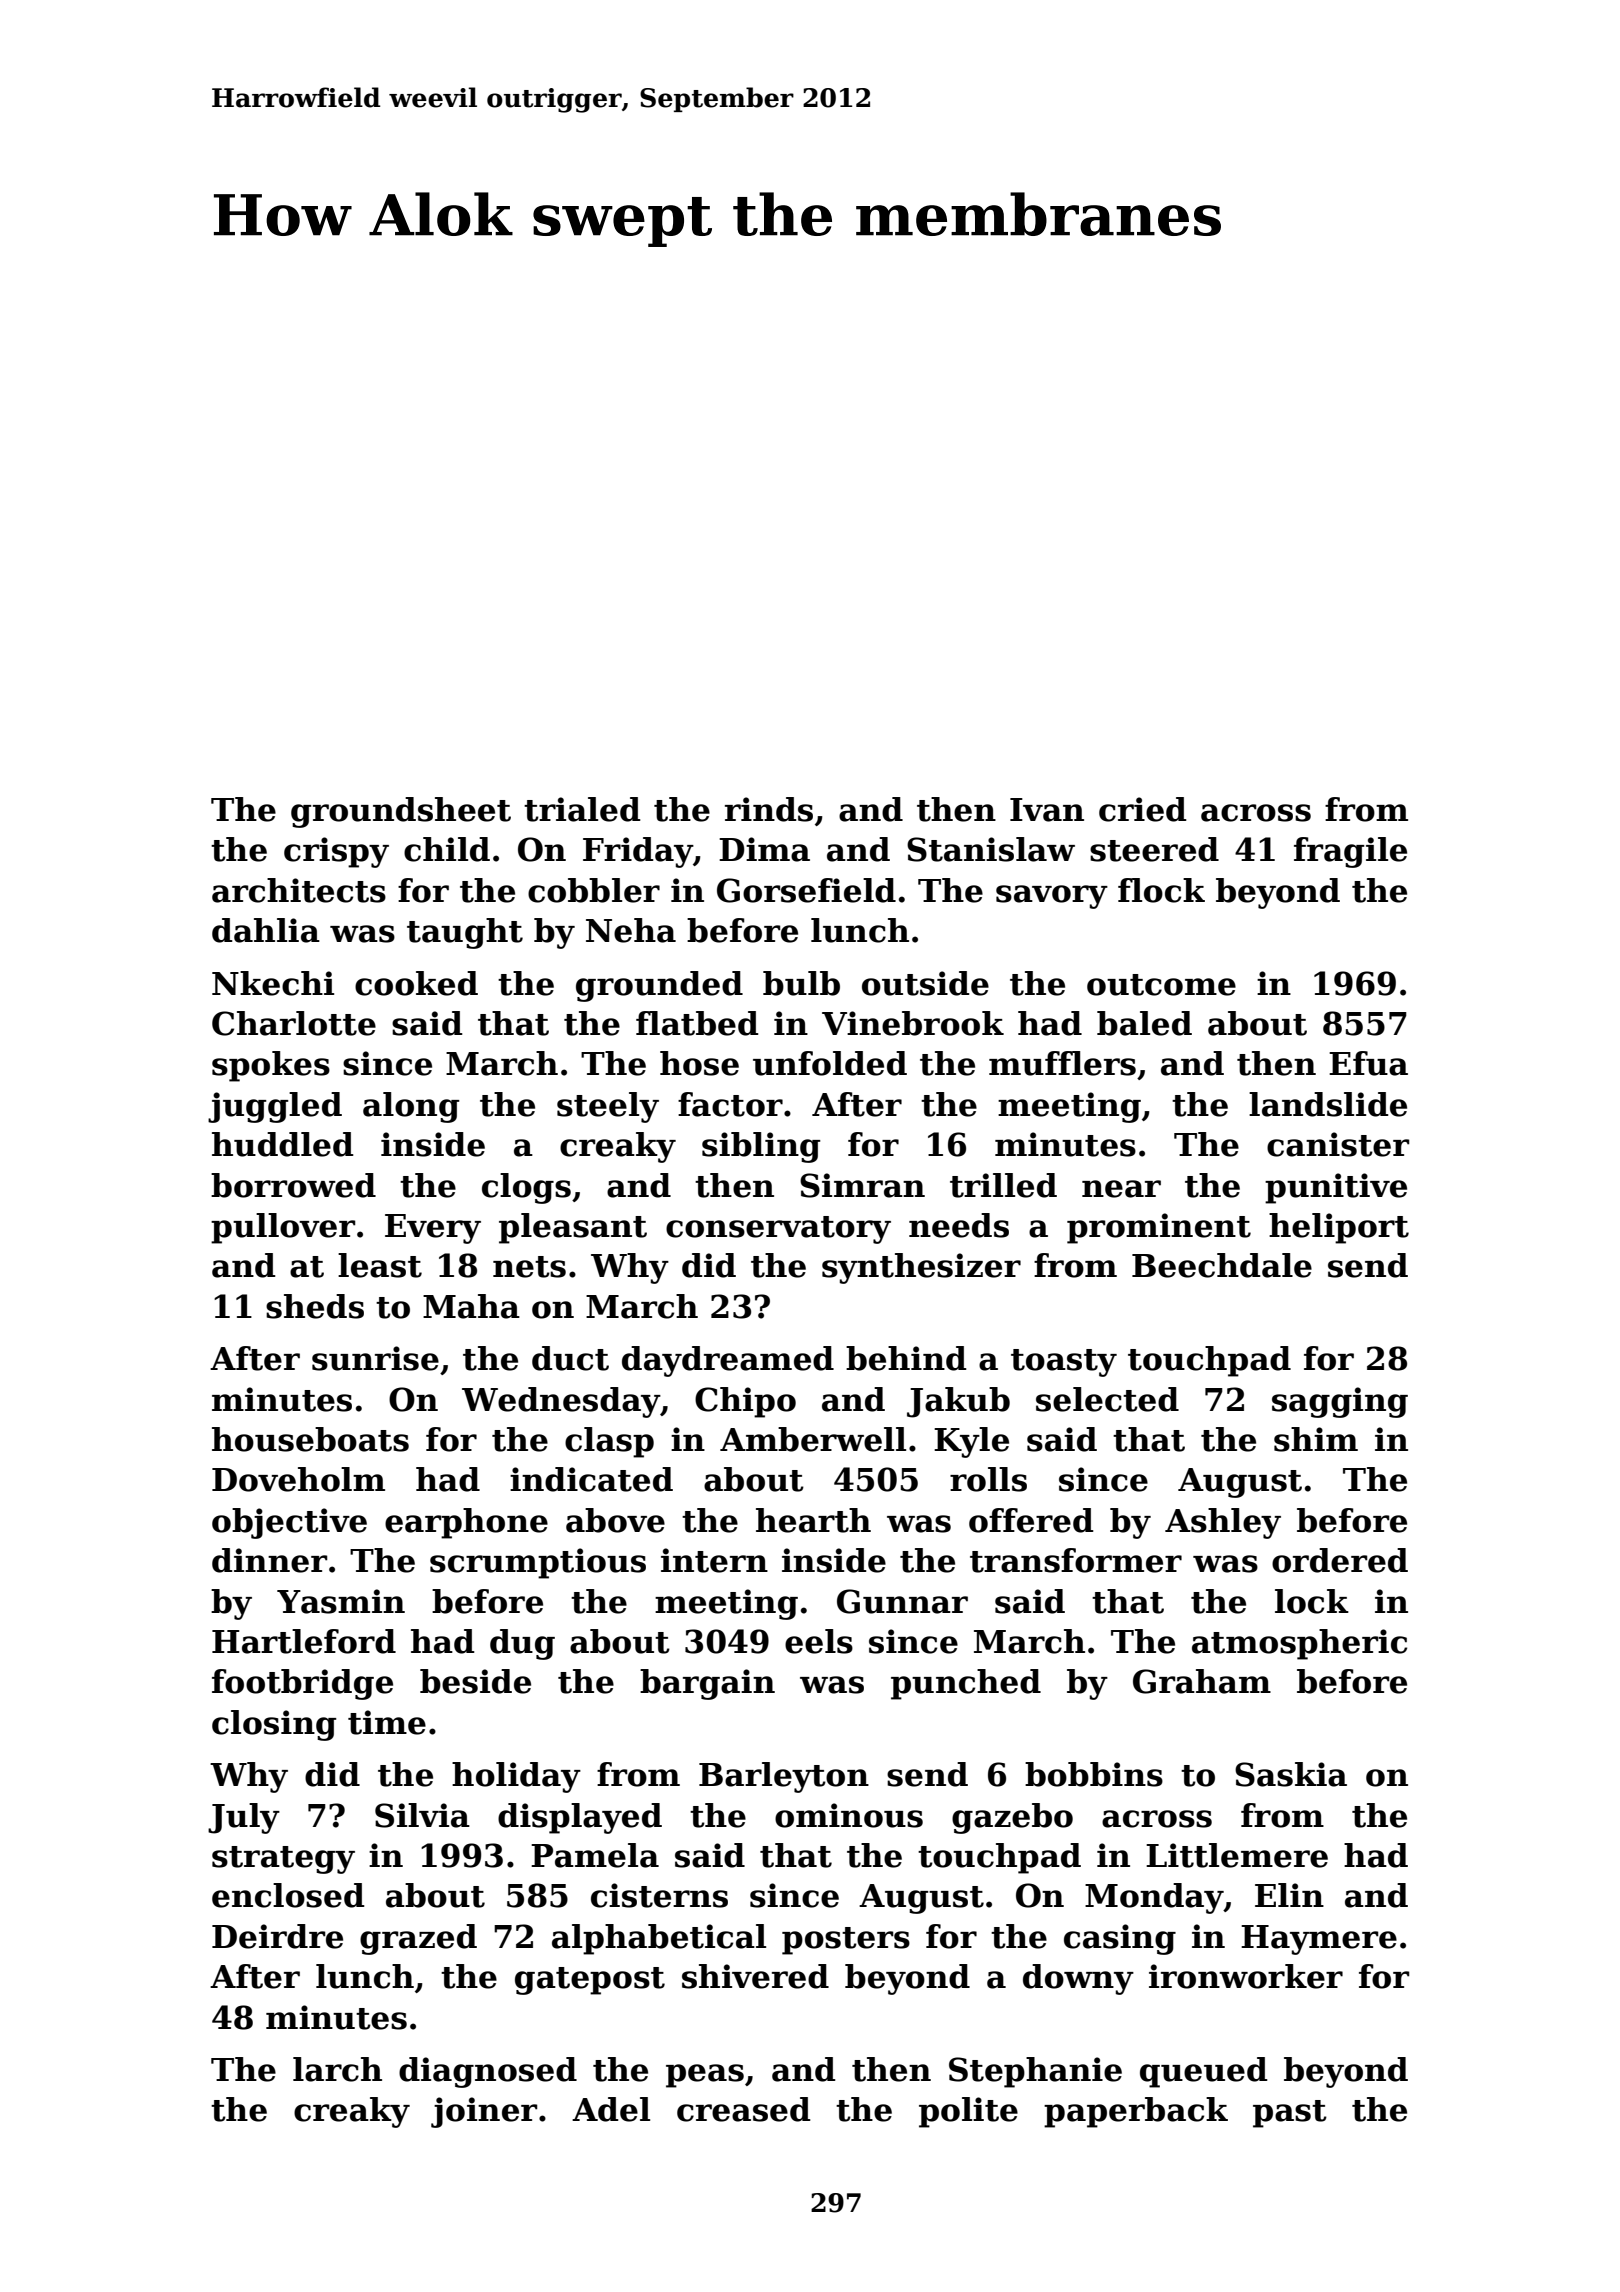 Image resolution: width=1620 pixels, height=2292 pixels. I want to click on mufflers, so click(1062, 1063).
